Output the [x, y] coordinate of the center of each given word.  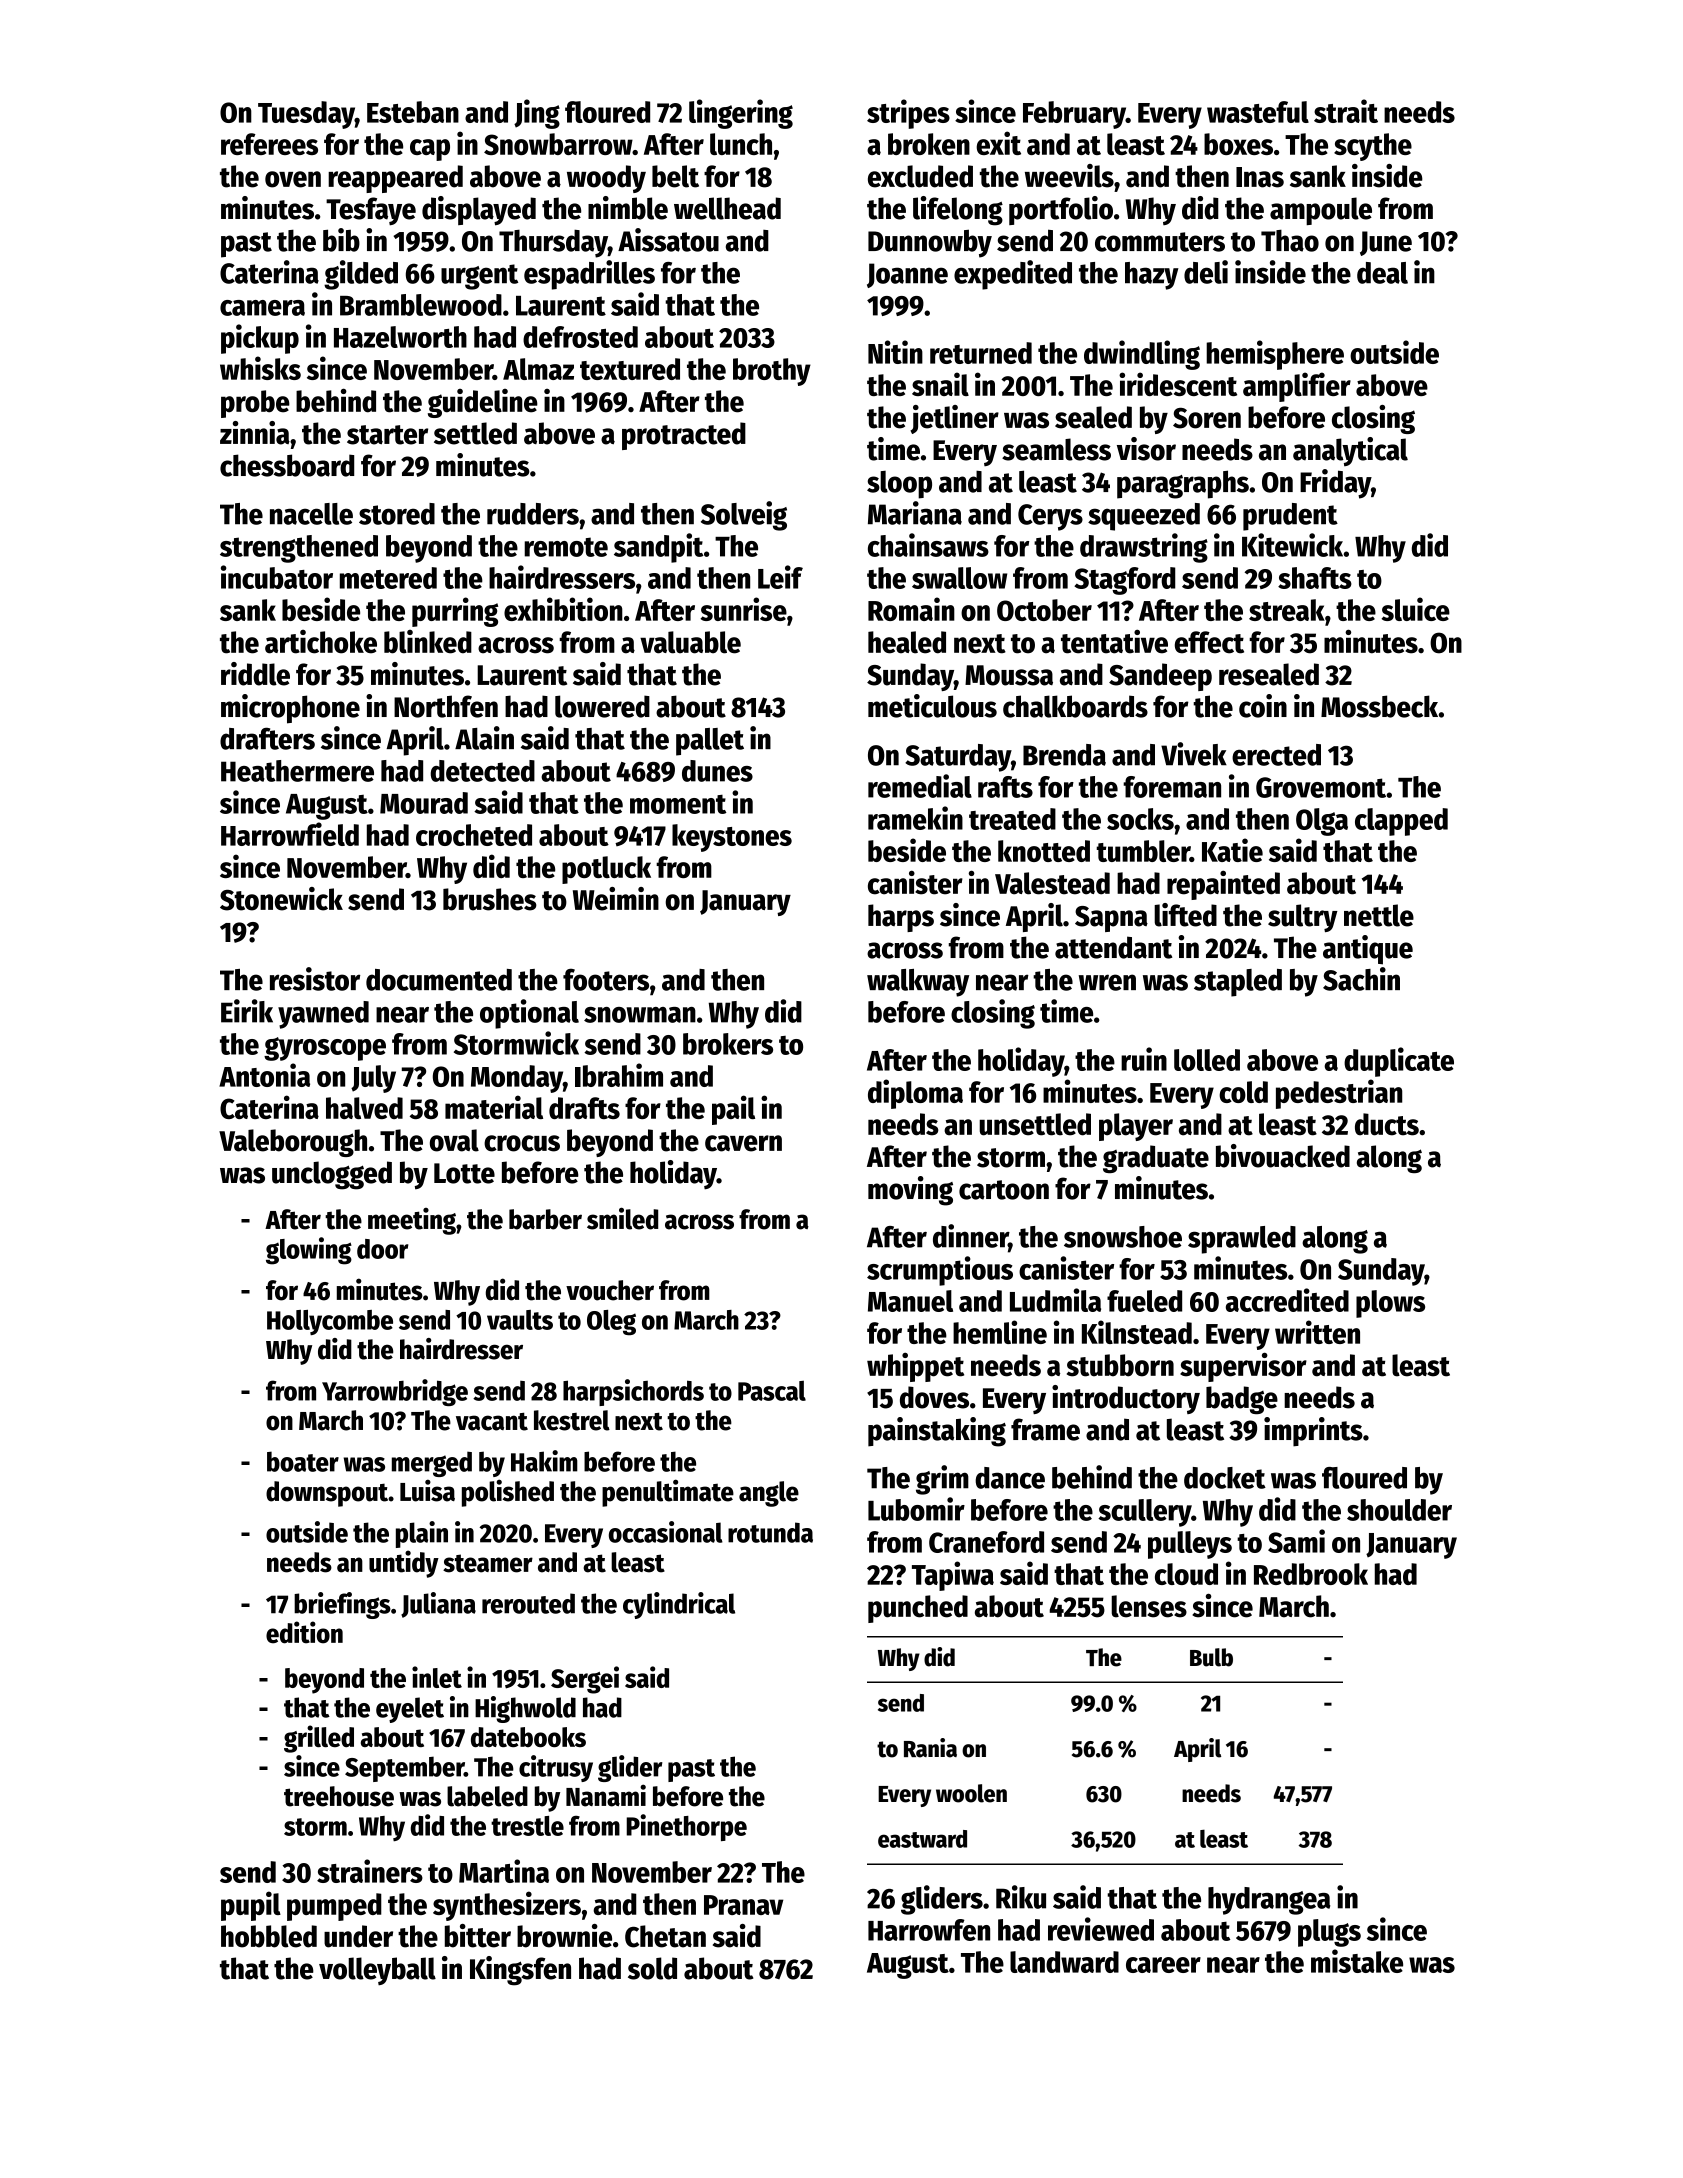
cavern [743, 1143]
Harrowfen [929, 1930]
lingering [741, 114]
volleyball [377, 1971]
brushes [490, 899]
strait [1346, 111]
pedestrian [1339, 1094]
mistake [1357, 1961]
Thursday [553, 243]
